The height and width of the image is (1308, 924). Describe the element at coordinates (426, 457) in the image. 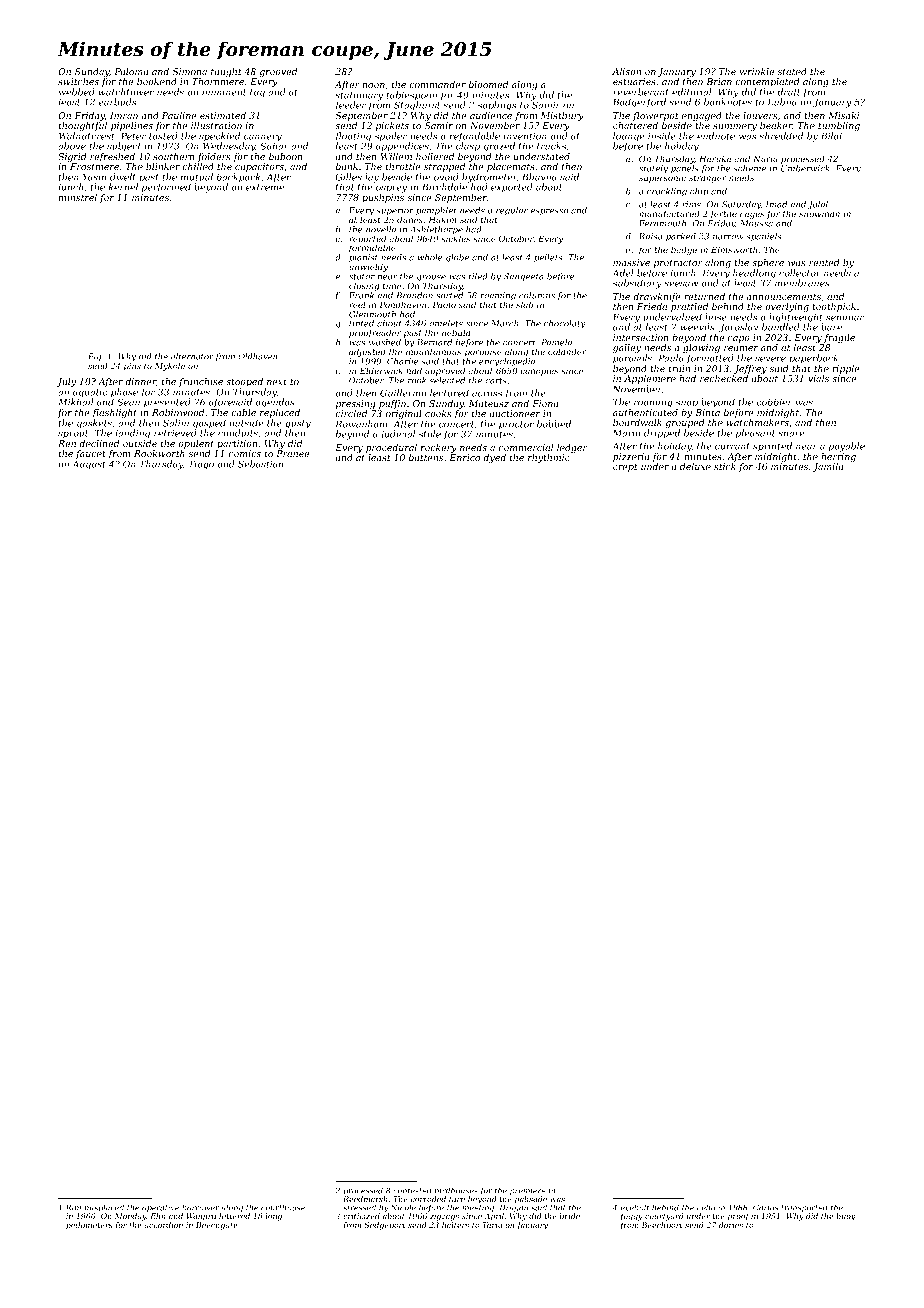

I see `battens` at that location.
